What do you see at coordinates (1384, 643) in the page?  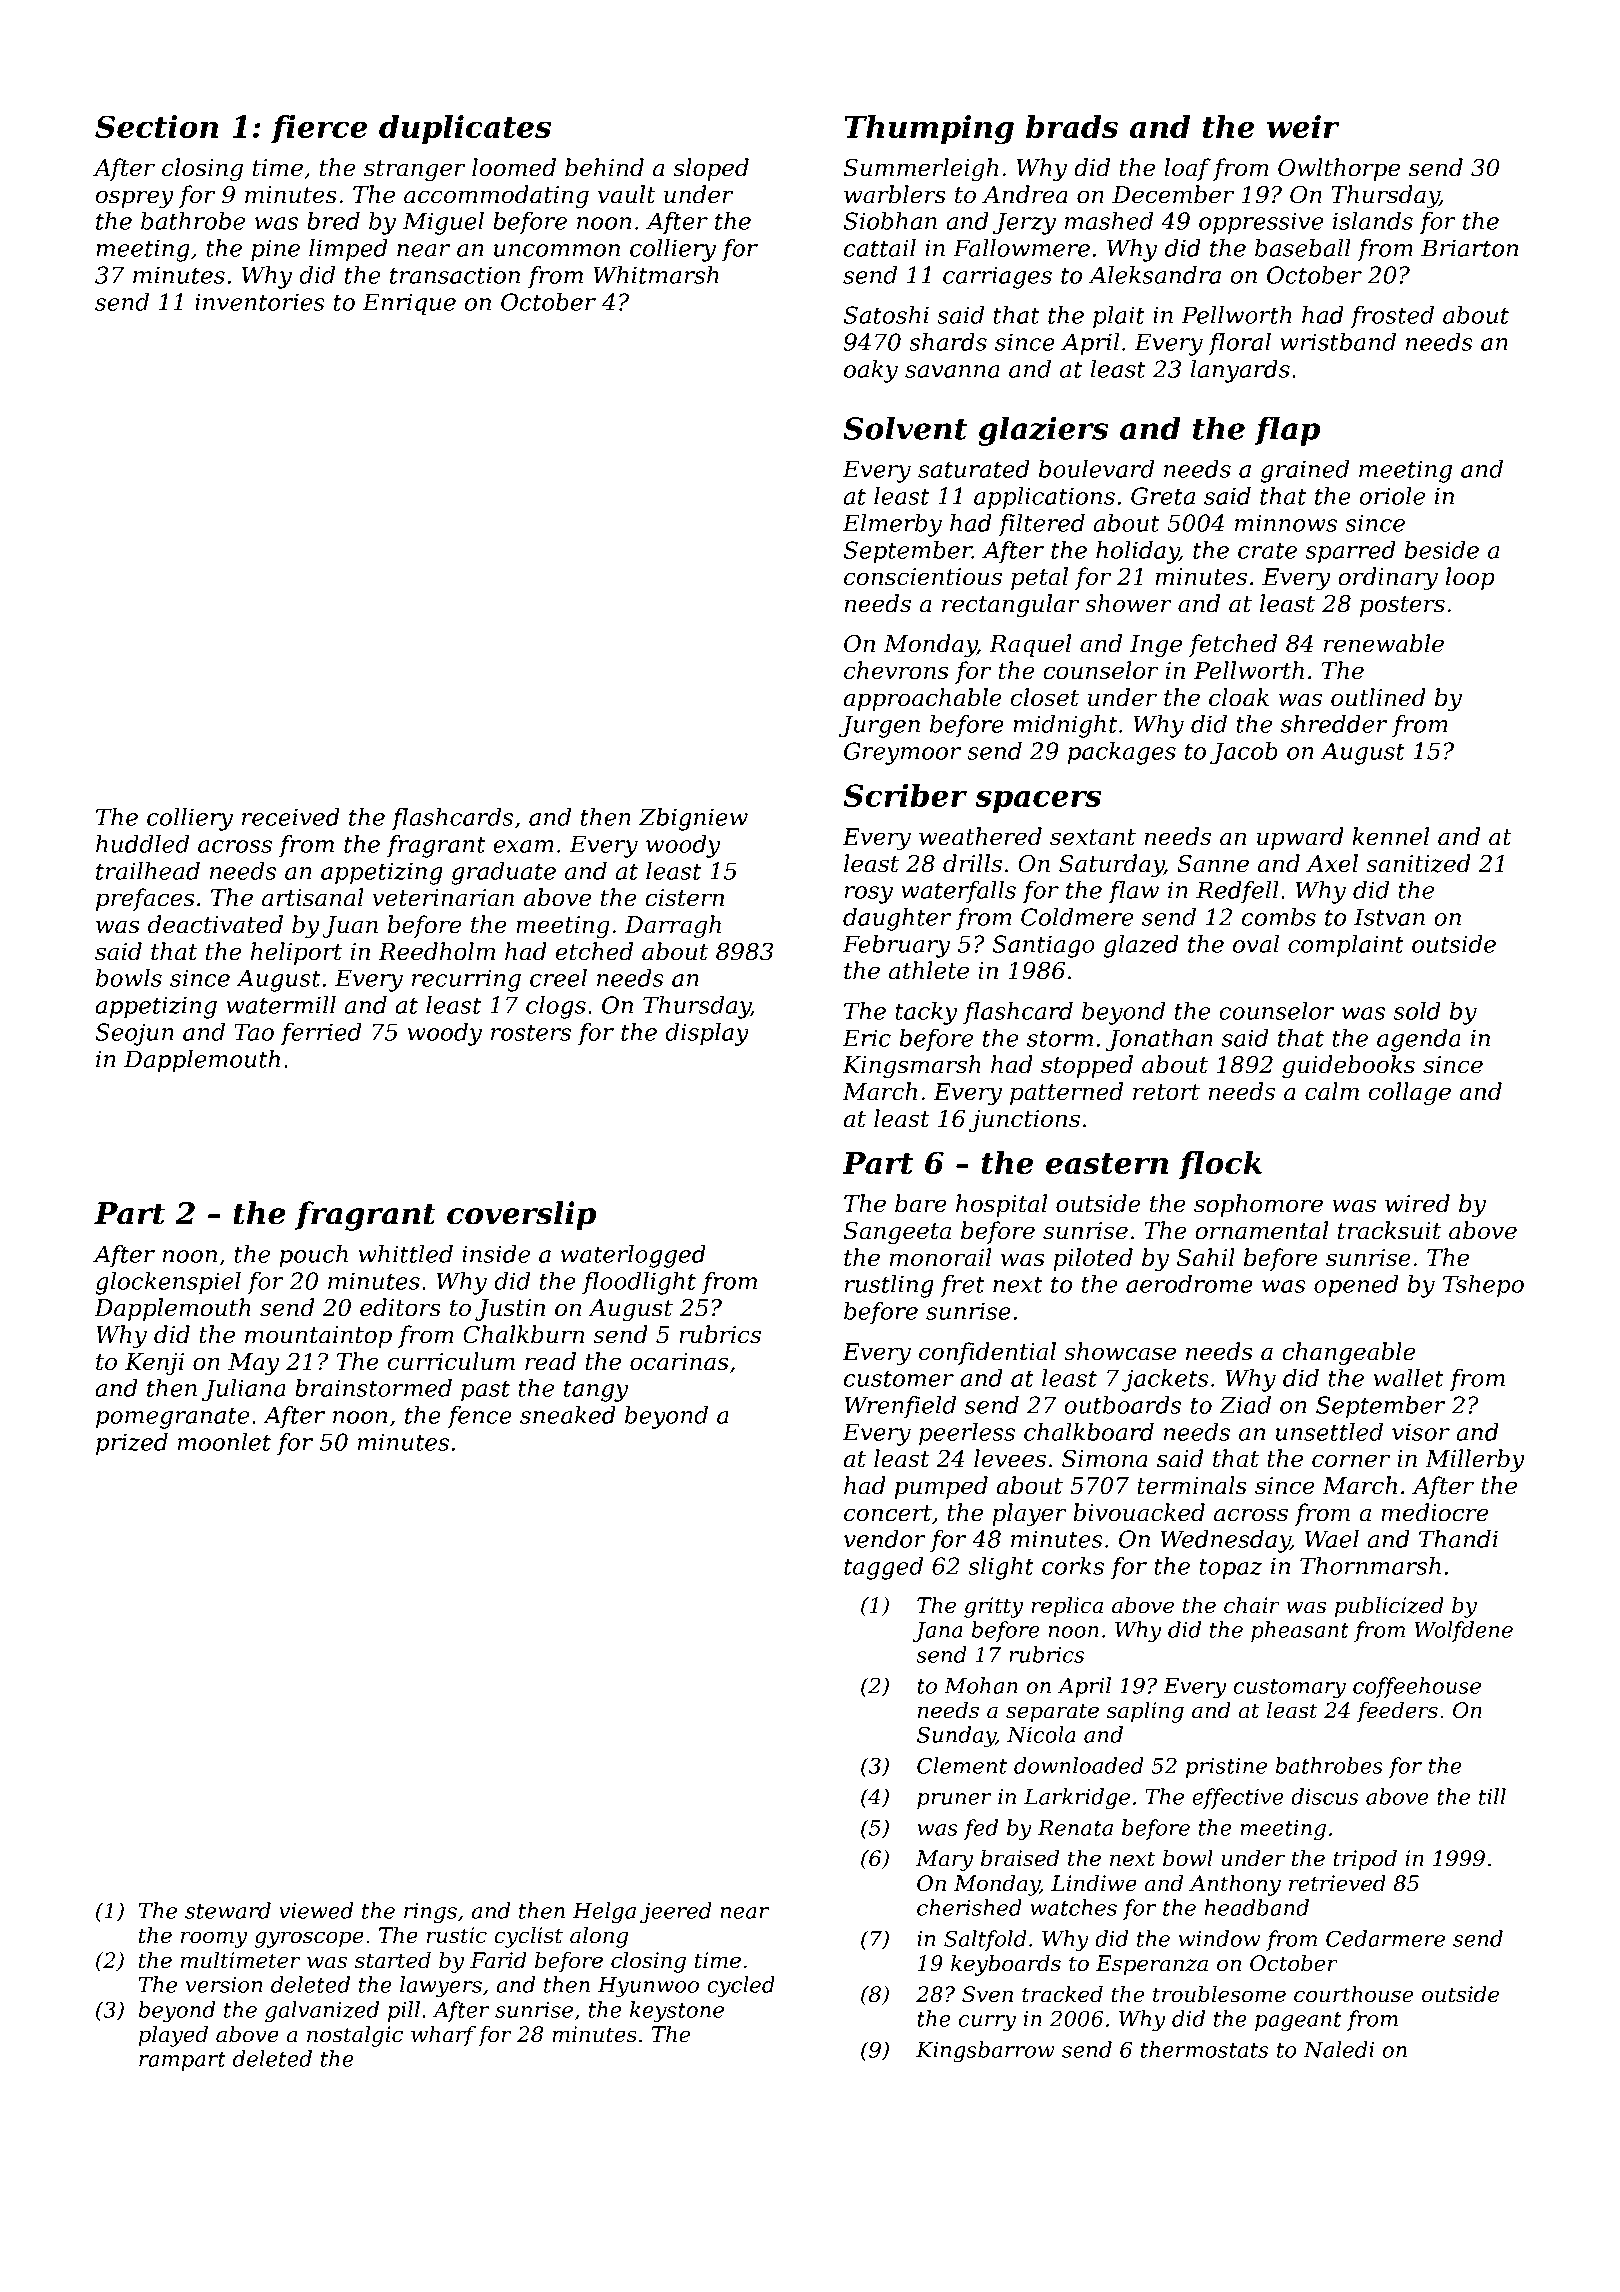 I see `renewable` at bounding box center [1384, 643].
